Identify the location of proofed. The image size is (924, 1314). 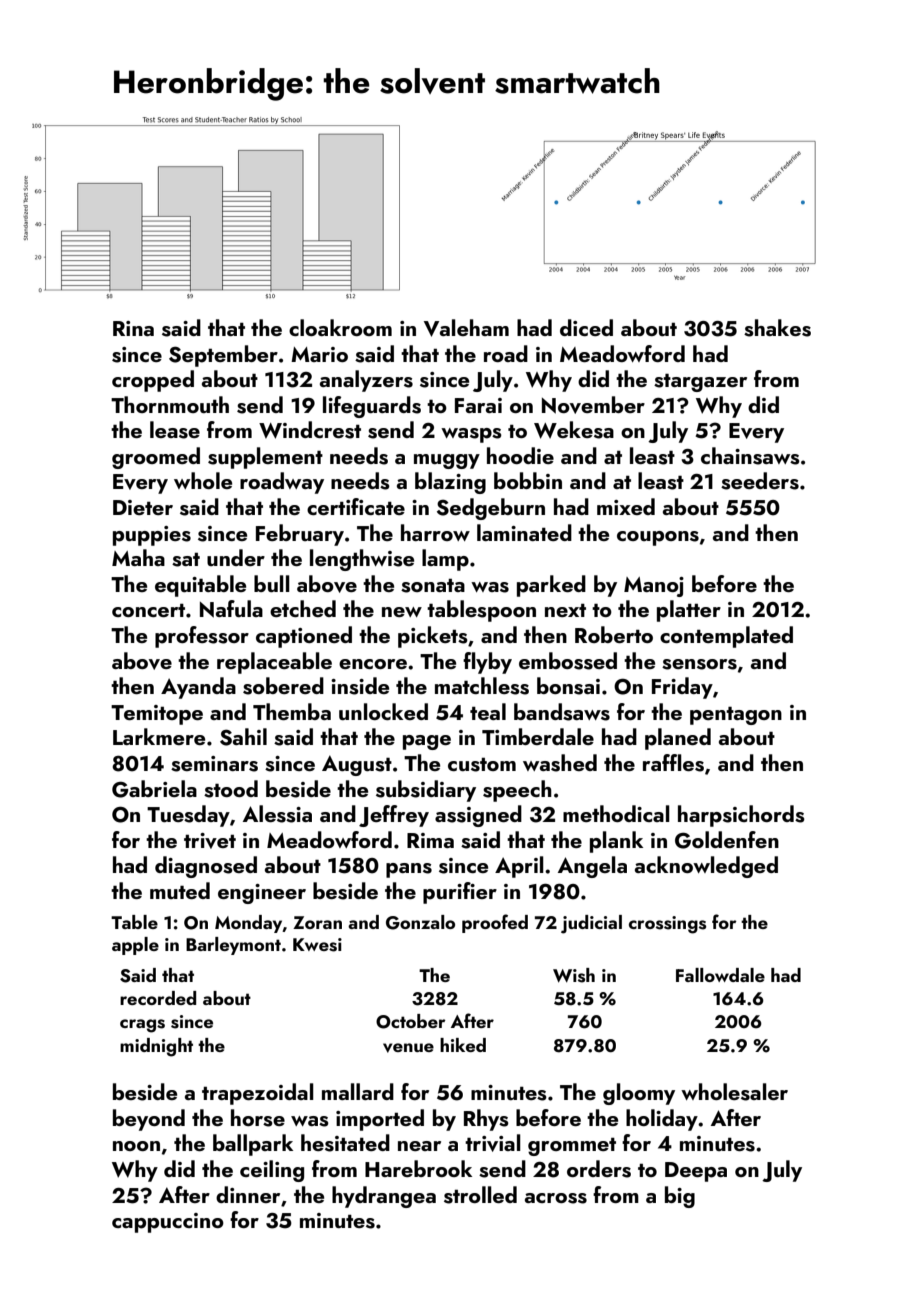
(495, 923).
